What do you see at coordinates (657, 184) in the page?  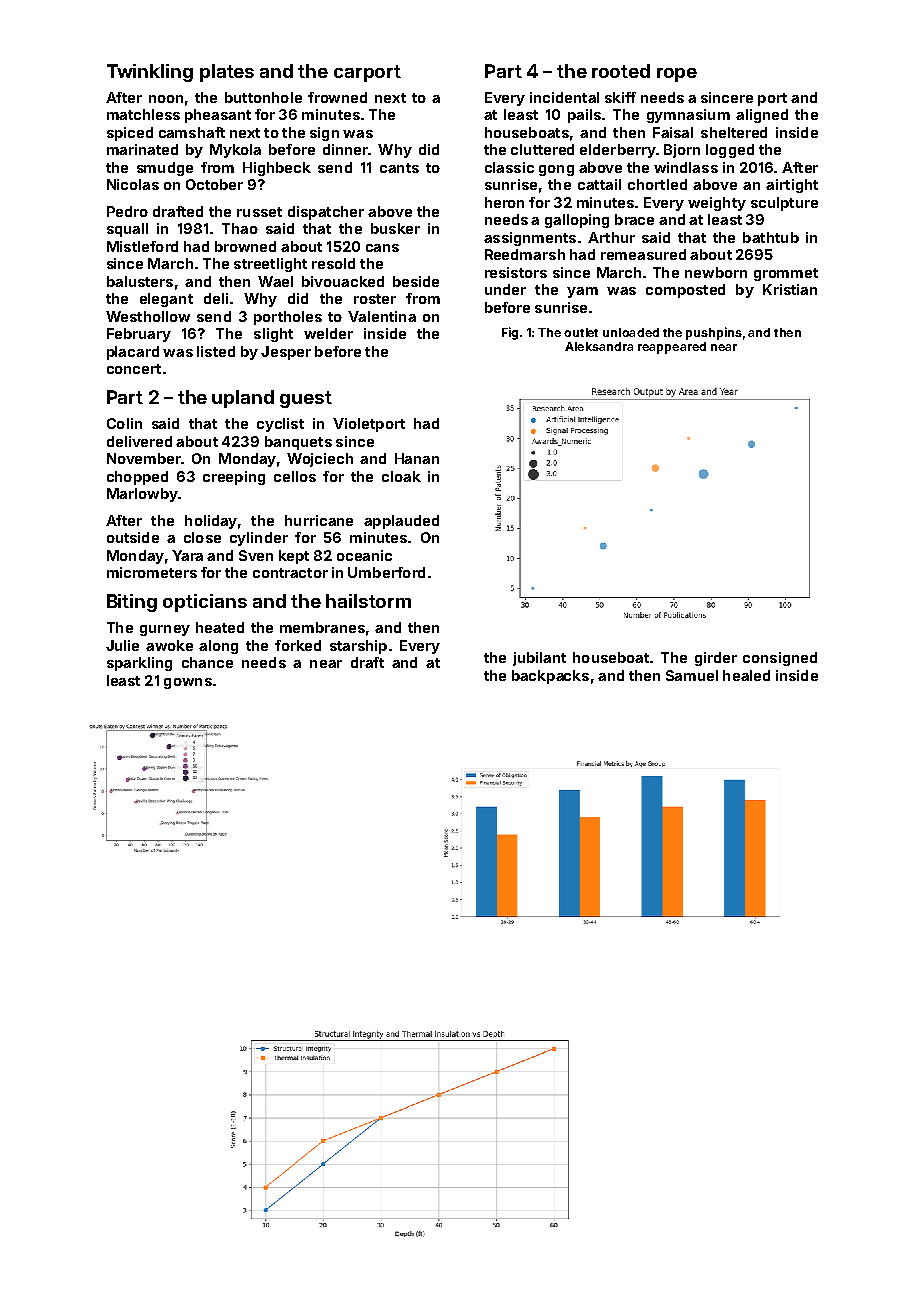 I see `chortled` at bounding box center [657, 184].
